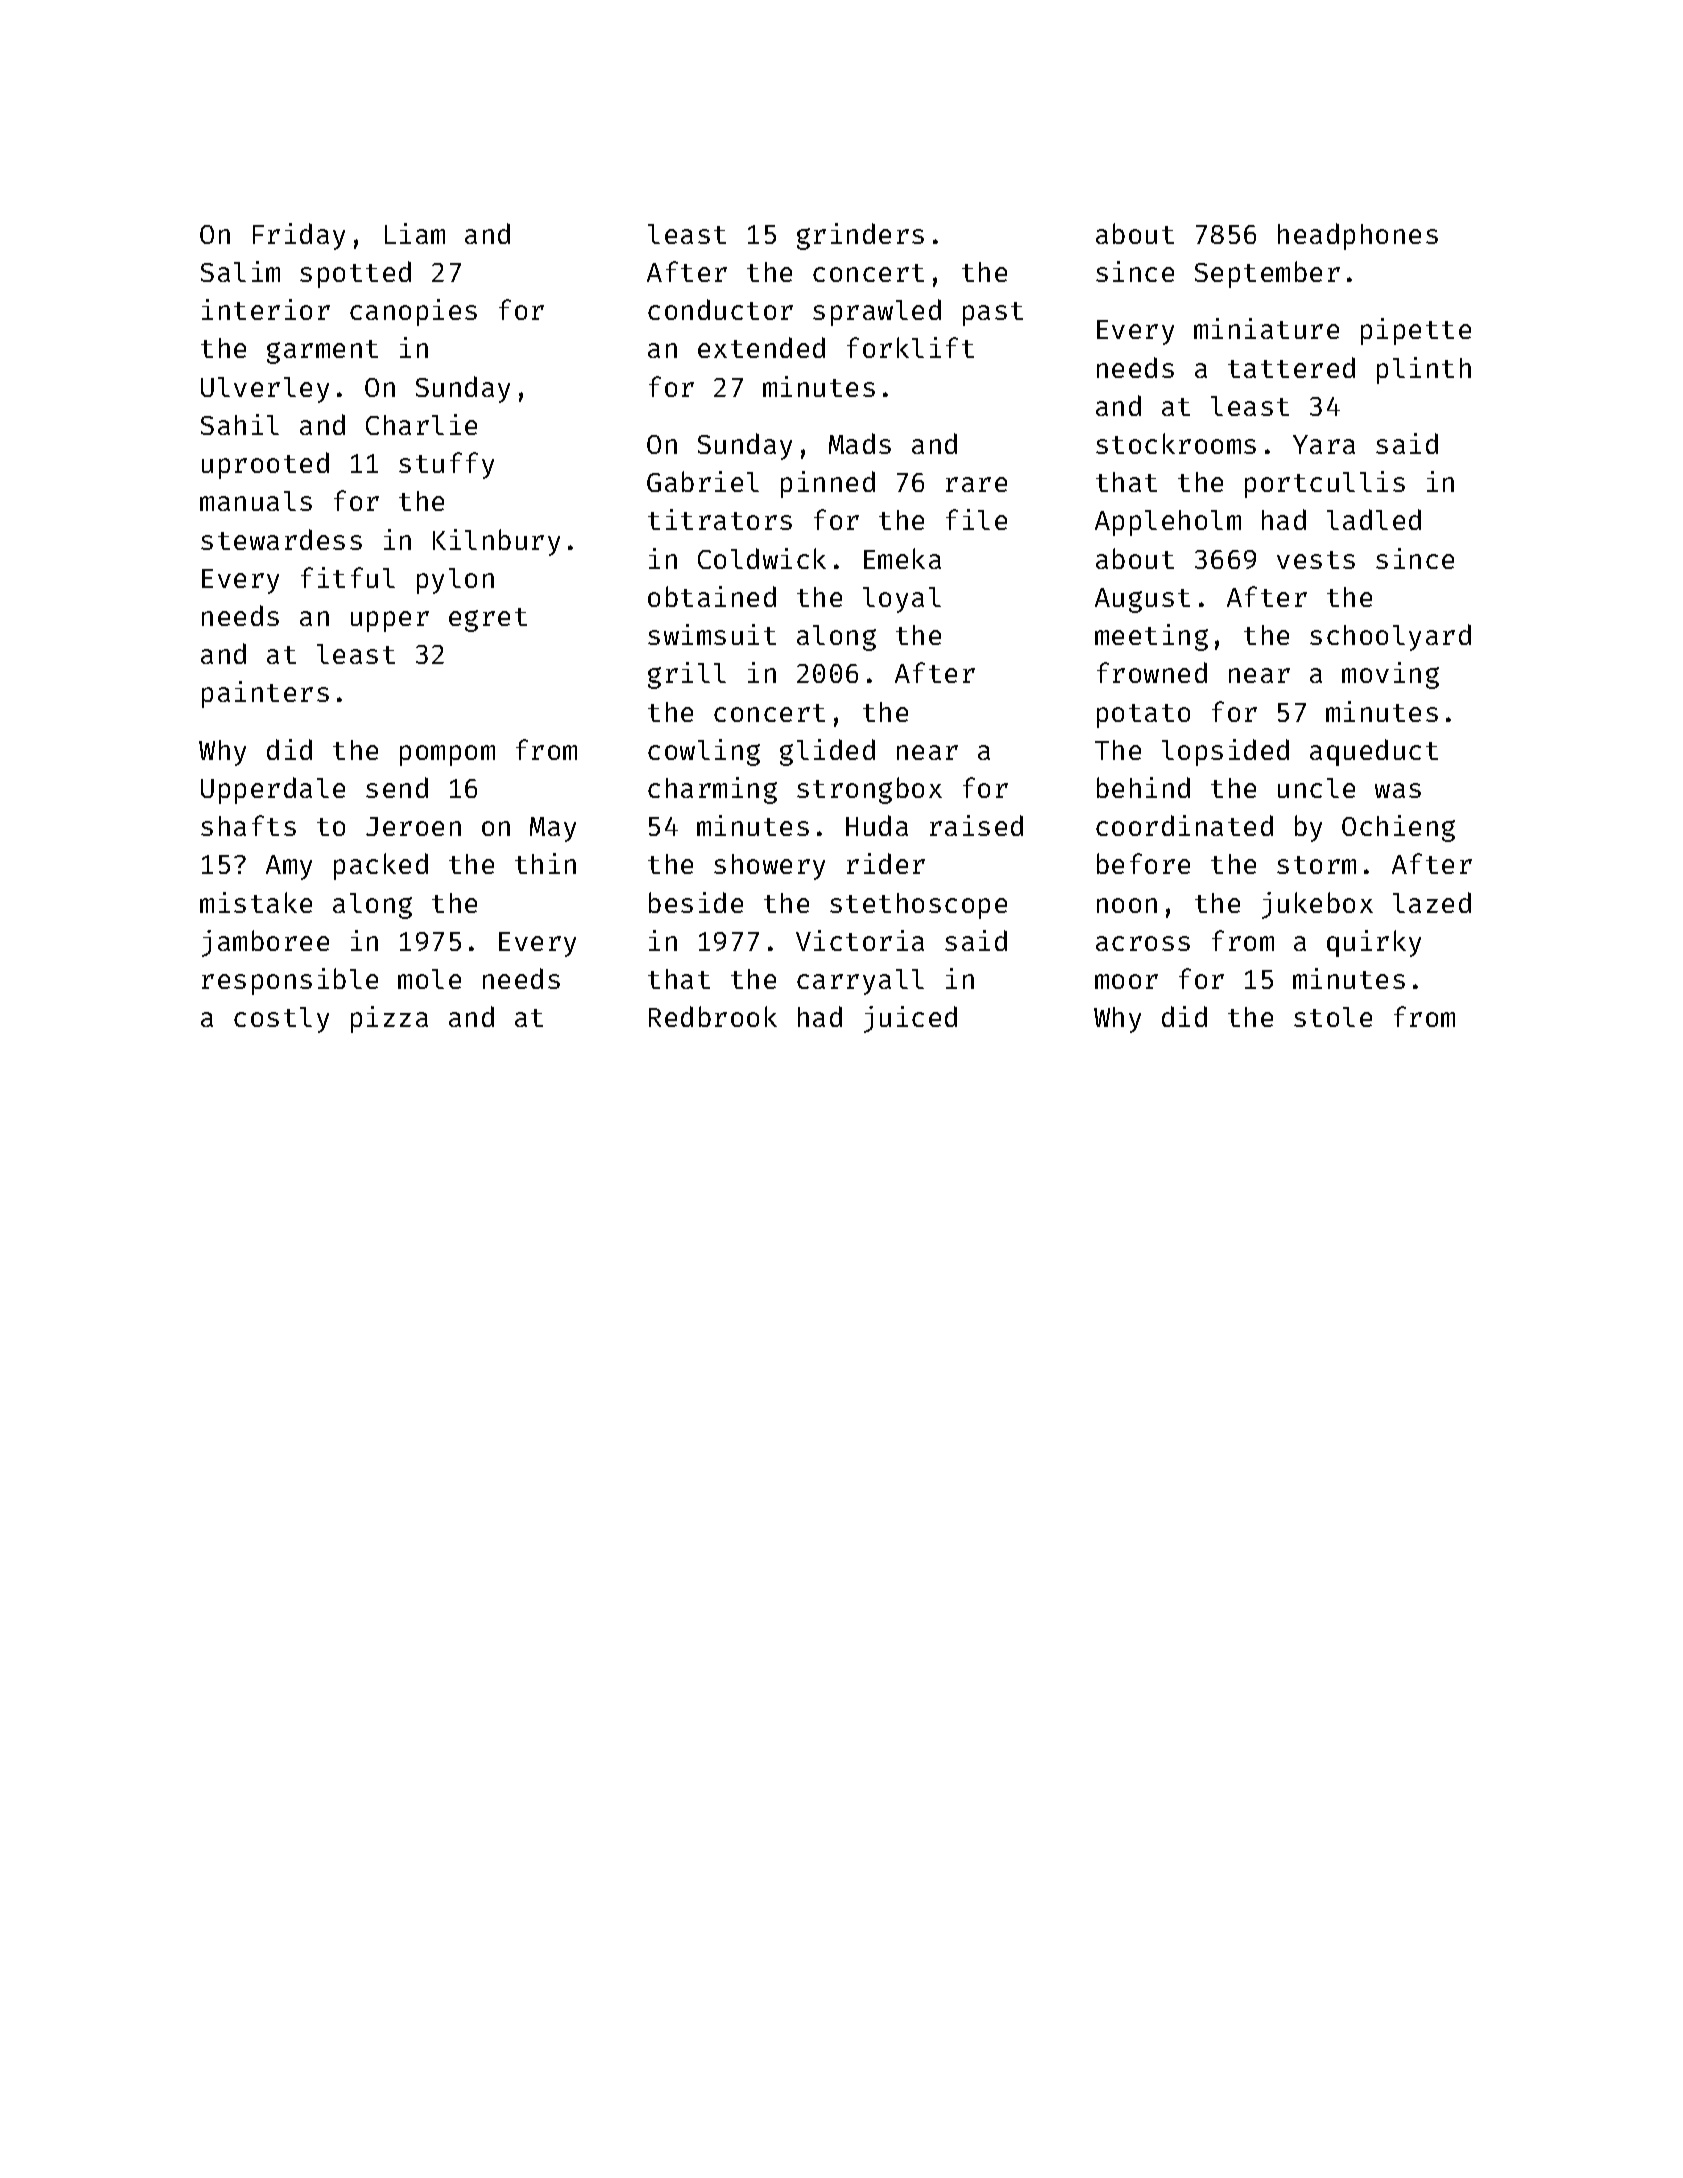  What do you see at coordinates (348, 577) in the screenshot?
I see `fitful` at bounding box center [348, 577].
